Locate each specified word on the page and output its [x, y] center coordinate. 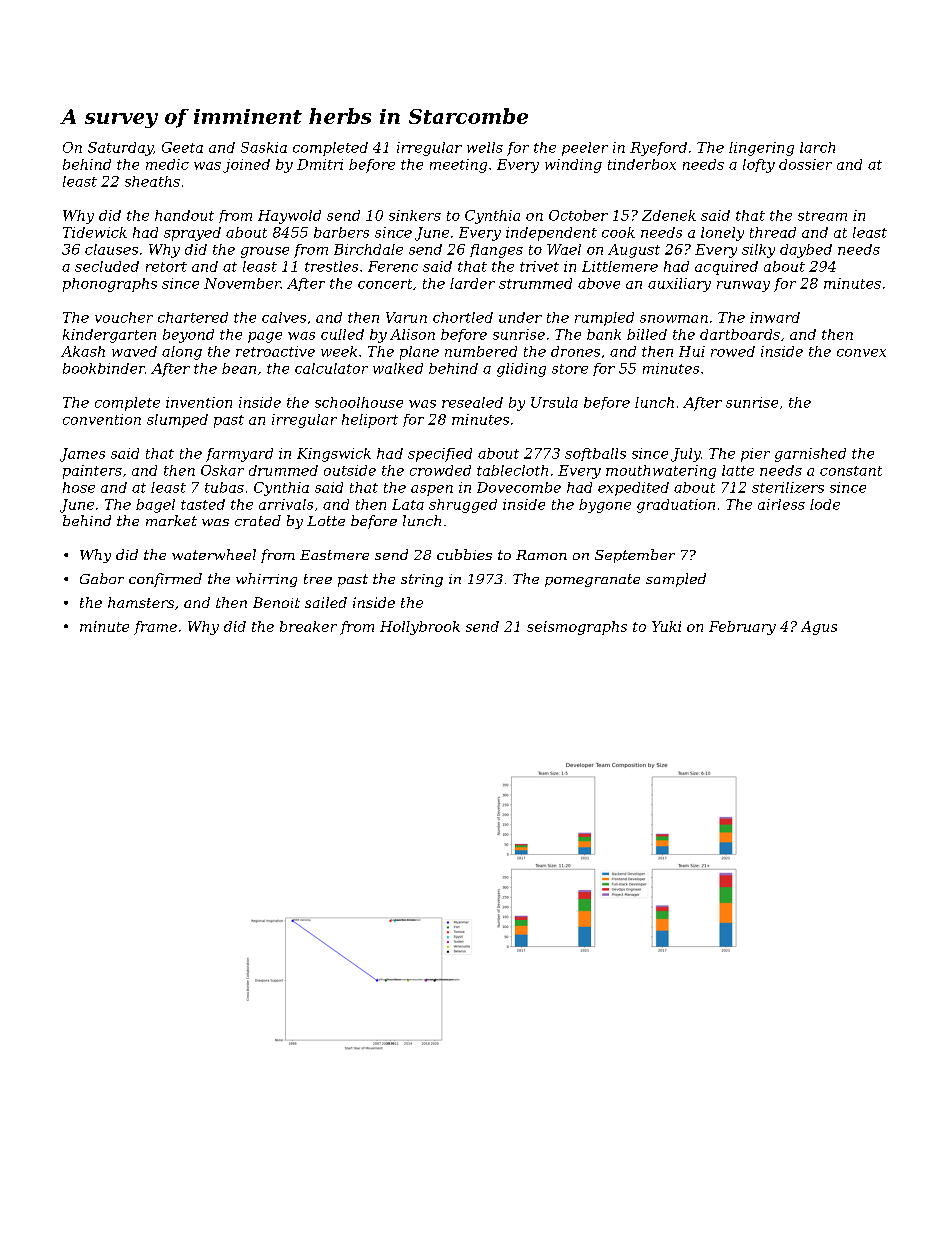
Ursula [554, 402]
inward [775, 317]
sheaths [152, 181]
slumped [177, 421]
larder [472, 283]
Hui [692, 351]
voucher [124, 317]
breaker [308, 626]
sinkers [415, 215]
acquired [726, 268]
